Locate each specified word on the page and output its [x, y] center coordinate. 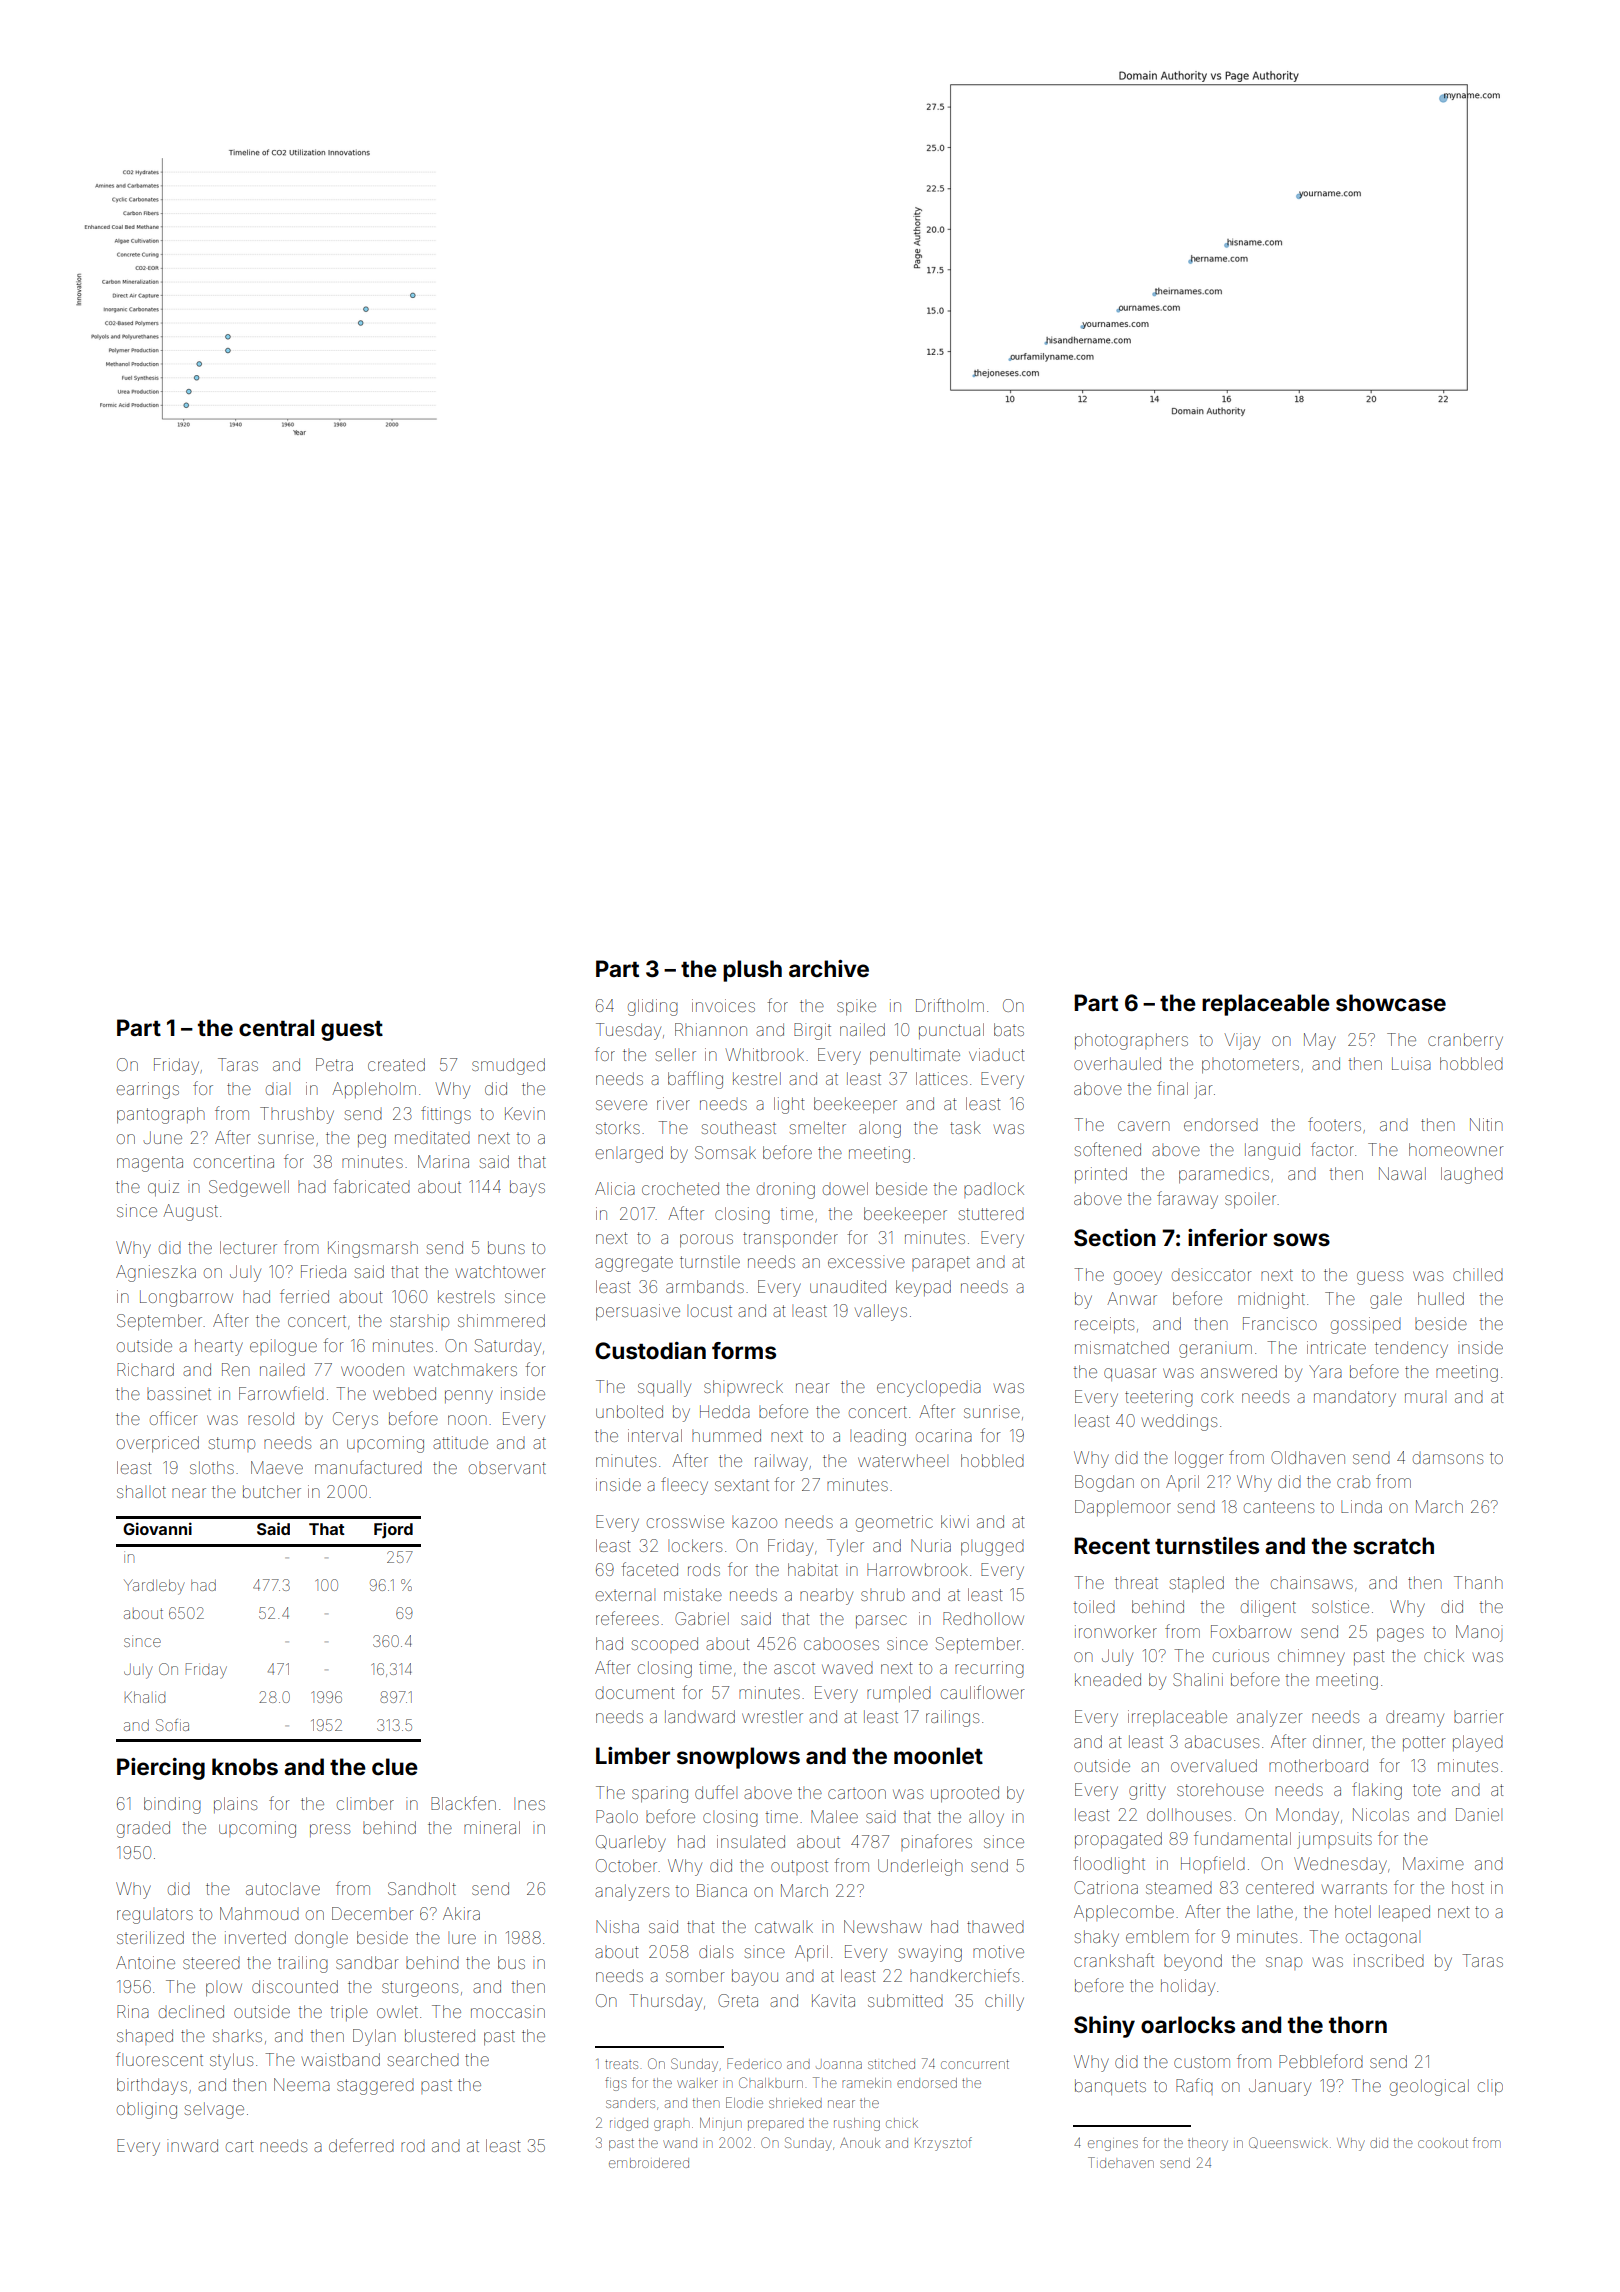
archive [829, 968]
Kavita [833, 2000]
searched [423, 2059]
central [276, 1027]
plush [752, 971]
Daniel [1479, 1814]
